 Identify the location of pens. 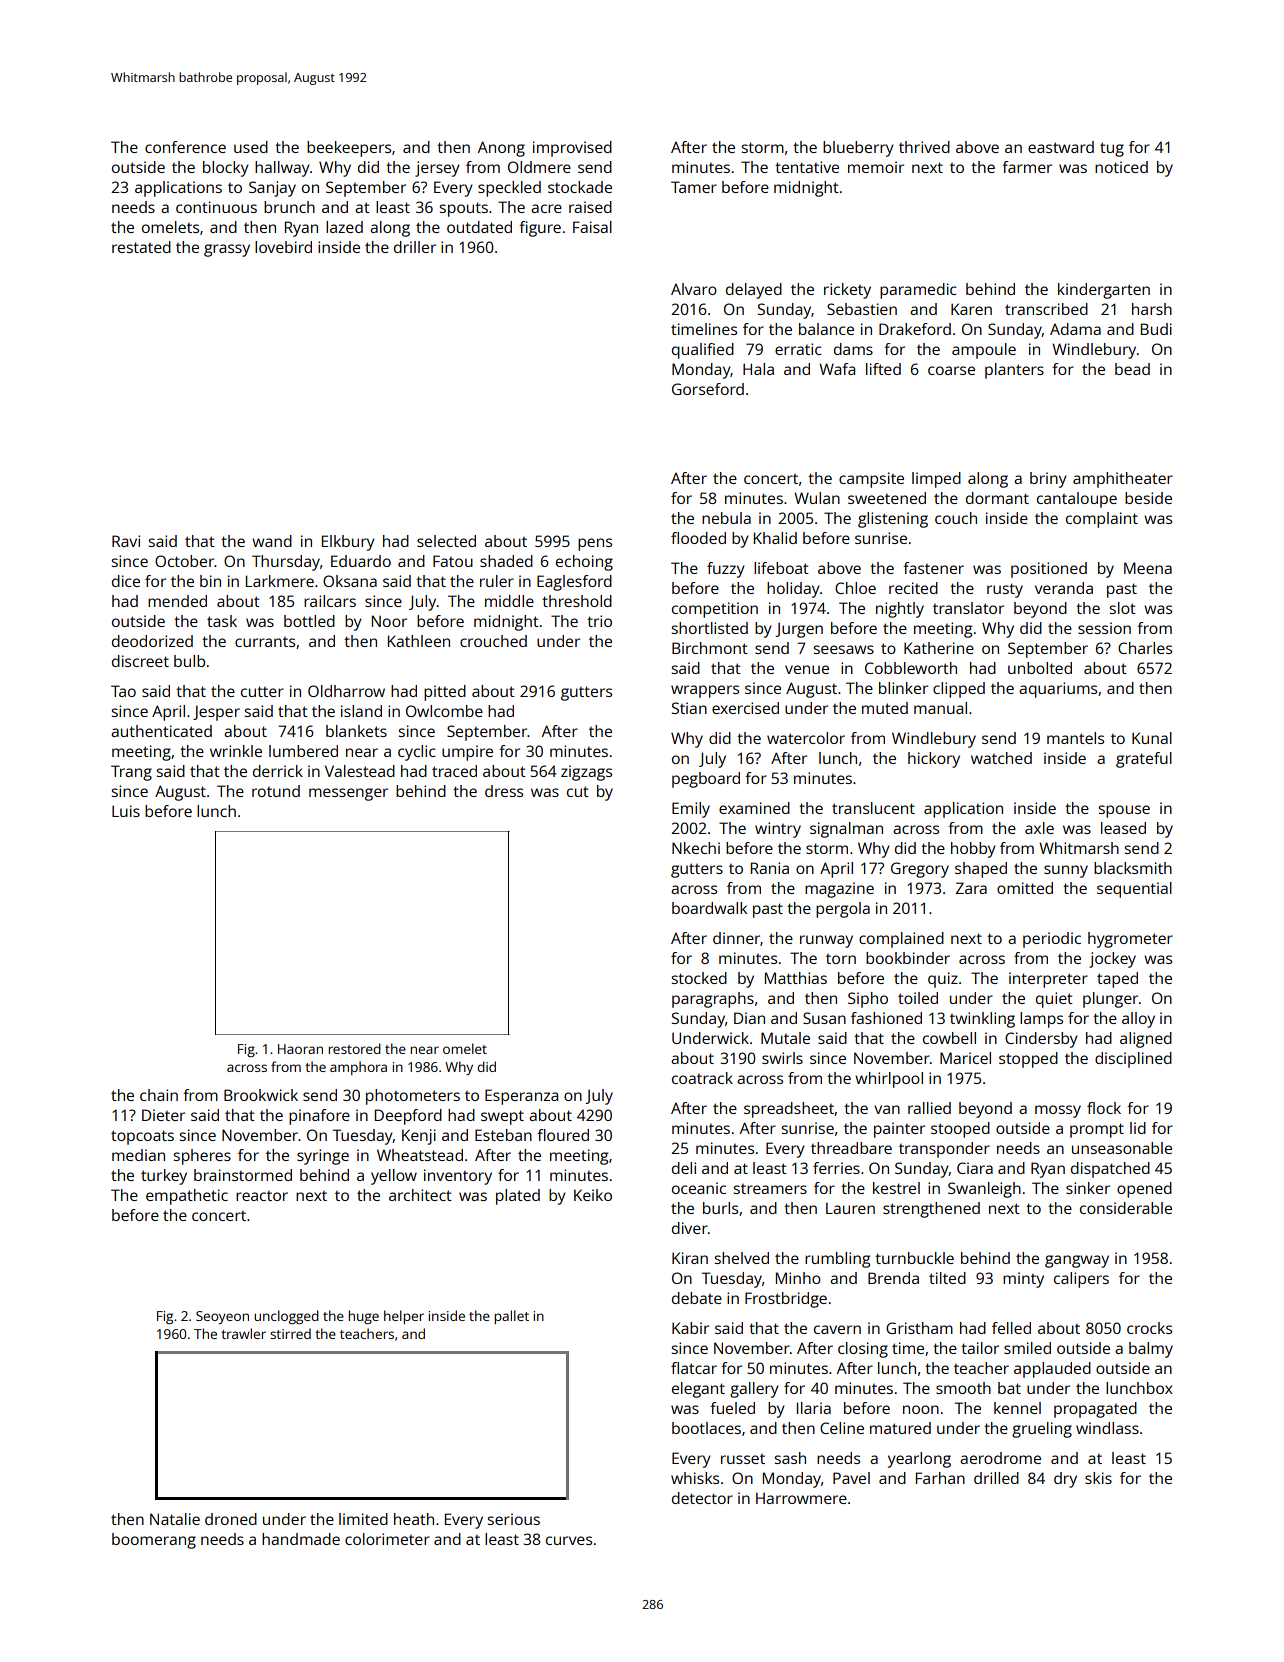
(595, 544).
